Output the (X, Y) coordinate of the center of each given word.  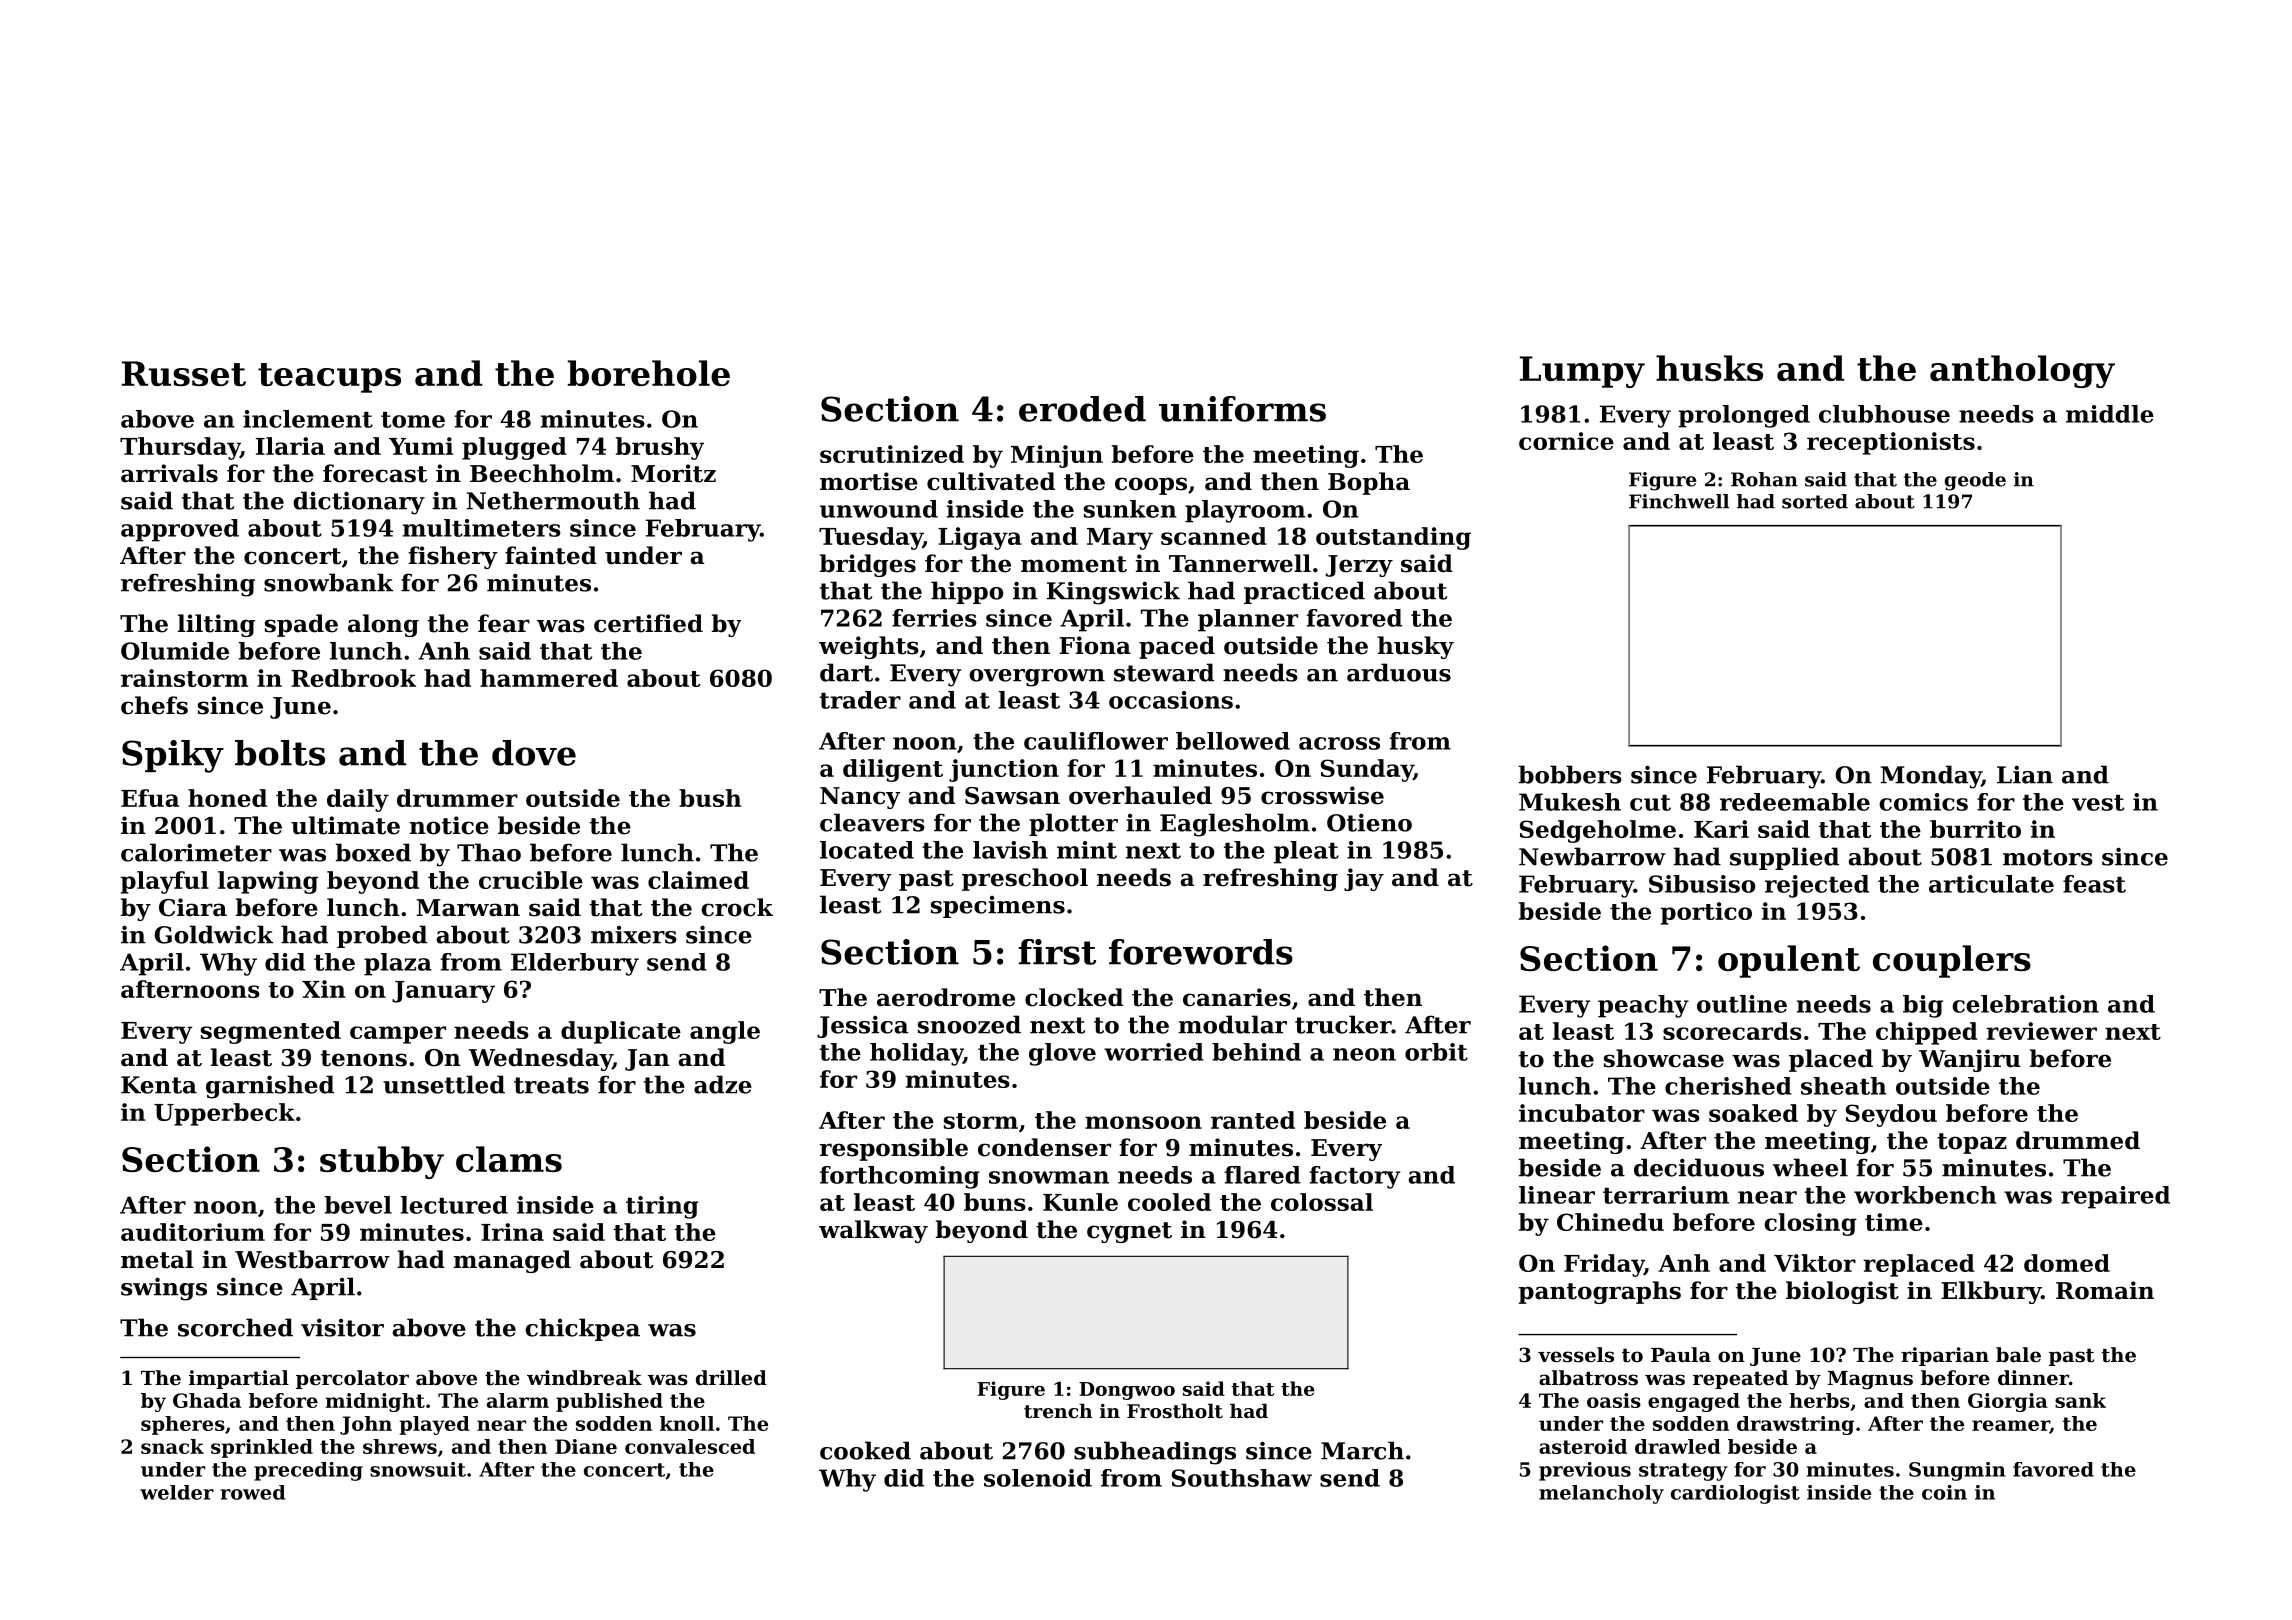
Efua (150, 798)
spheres (183, 1425)
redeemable (1795, 802)
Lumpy (1582, 372)
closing (1810, 1224)
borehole (649, 373)
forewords (1201, 952)
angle (725, 1032)
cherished (1728, 1086)
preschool (1025, 879)
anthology (2022, 371)
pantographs (1600, 1292)
